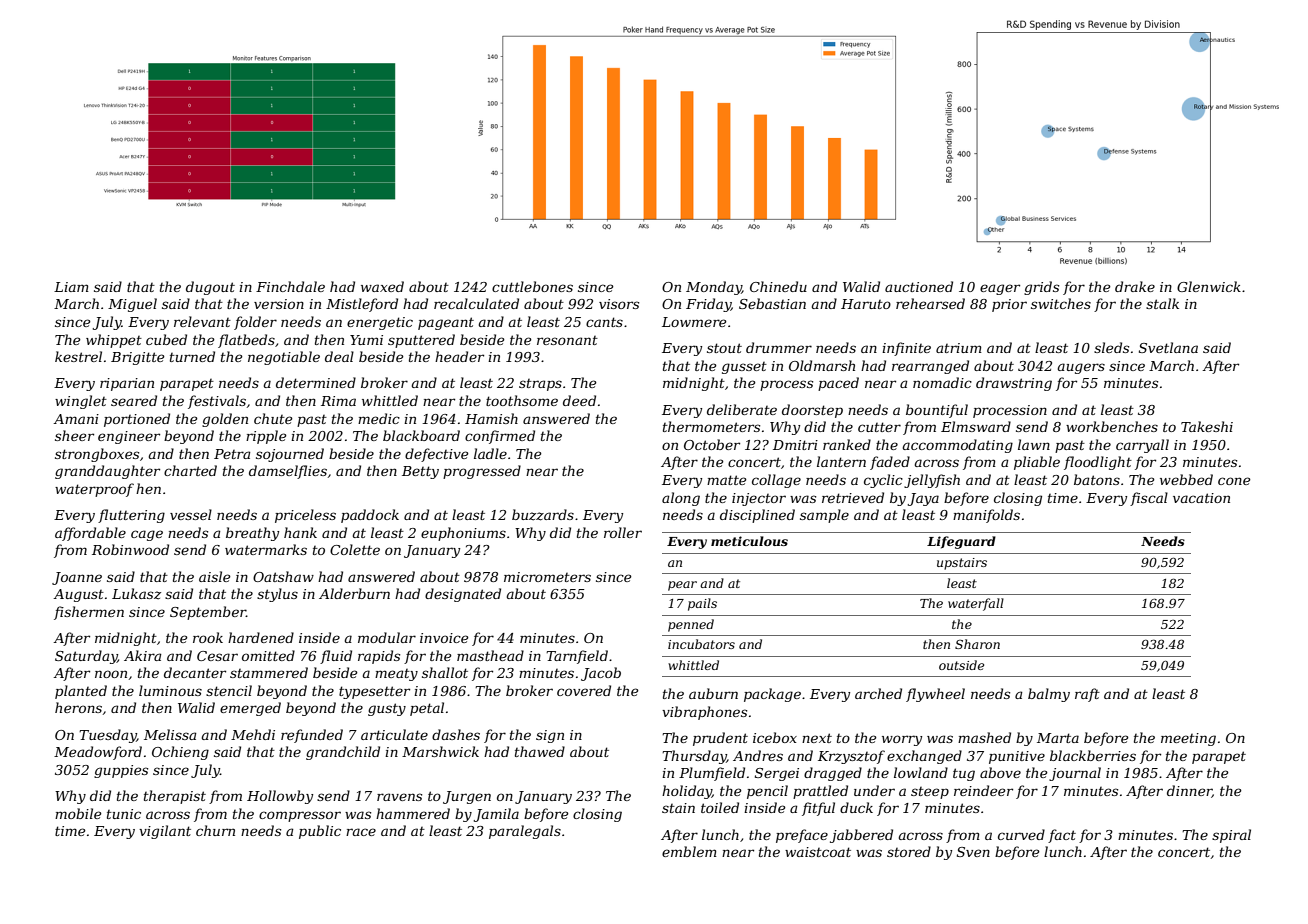 The height and width of the screenshot is (924, 1308). I want to click on whippet, so click(114, 341).
